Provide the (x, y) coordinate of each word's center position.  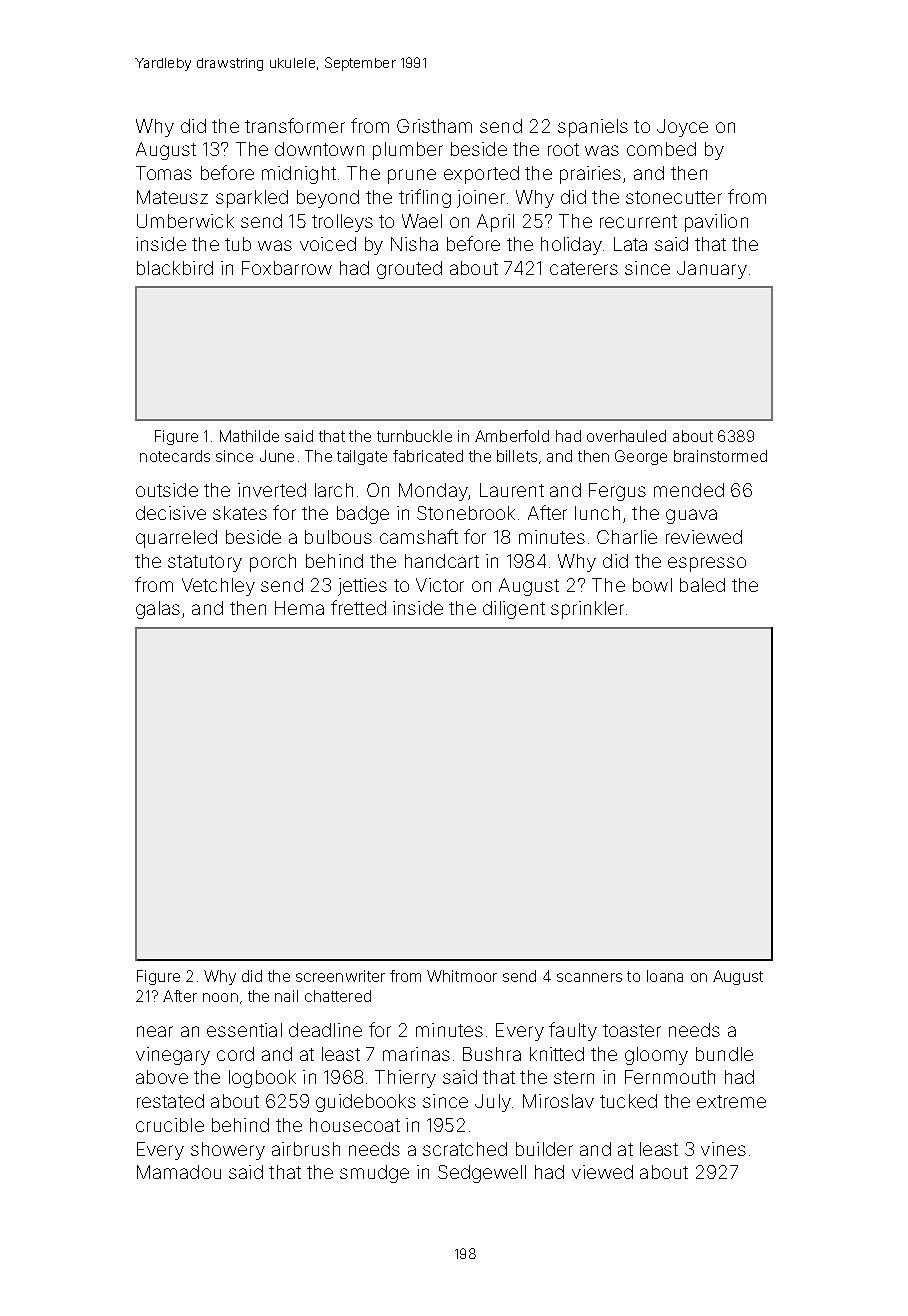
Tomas (164, 173)
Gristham (434, 126)
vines (723, 1149)
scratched (465, 1149)
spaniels (593, 128)
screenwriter (340, 976)
